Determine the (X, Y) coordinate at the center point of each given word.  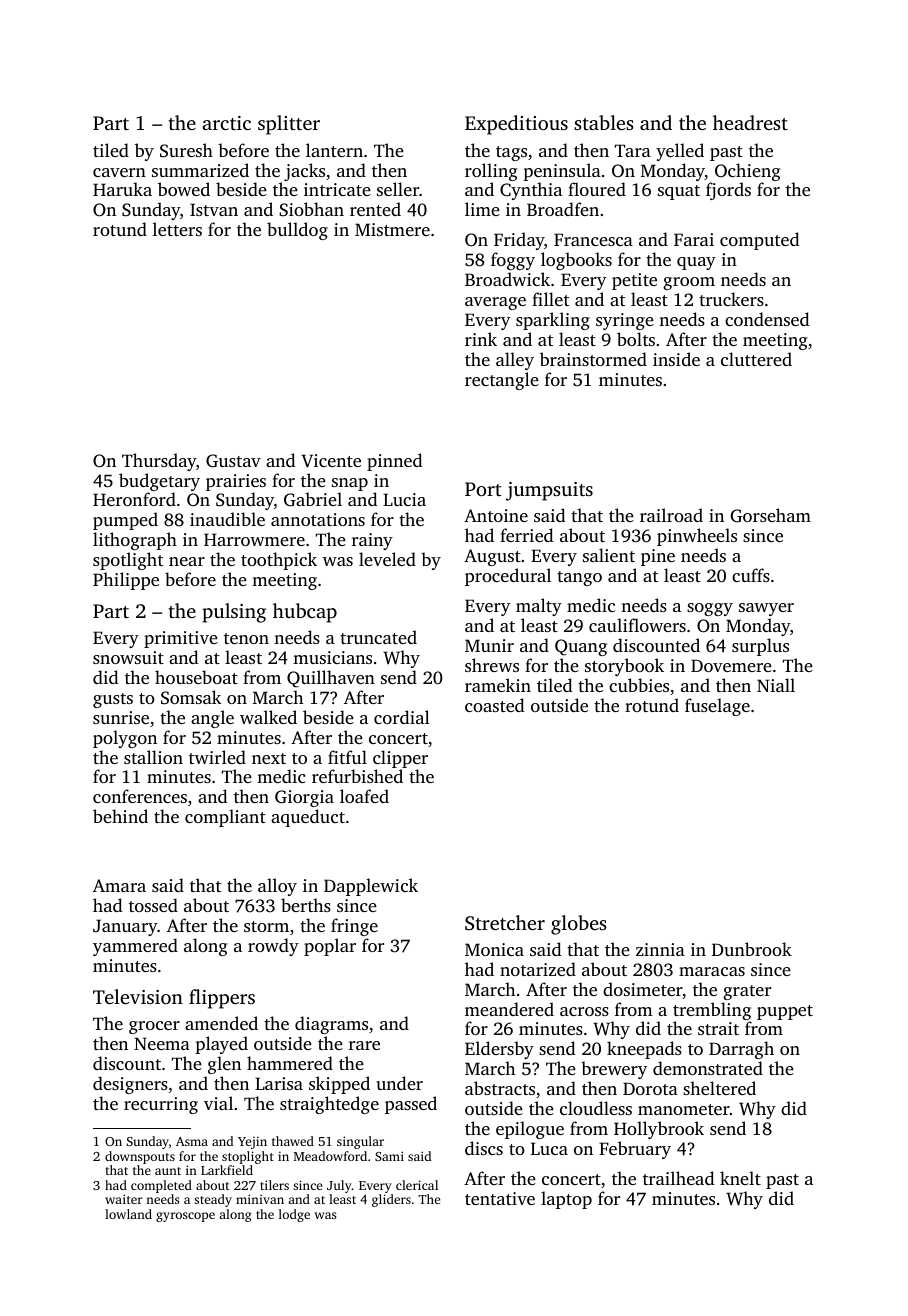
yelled (680, 152)
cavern (119, 172)
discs (484, 1148)
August (492, 557)
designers (130, 1085)
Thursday (159, 462)
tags (511, 153)
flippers (222, 999)
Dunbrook (752, 949)
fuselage (717, 707)
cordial (402, 717)
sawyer (766, 609)
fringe (354, 927)
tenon (246, 638)
